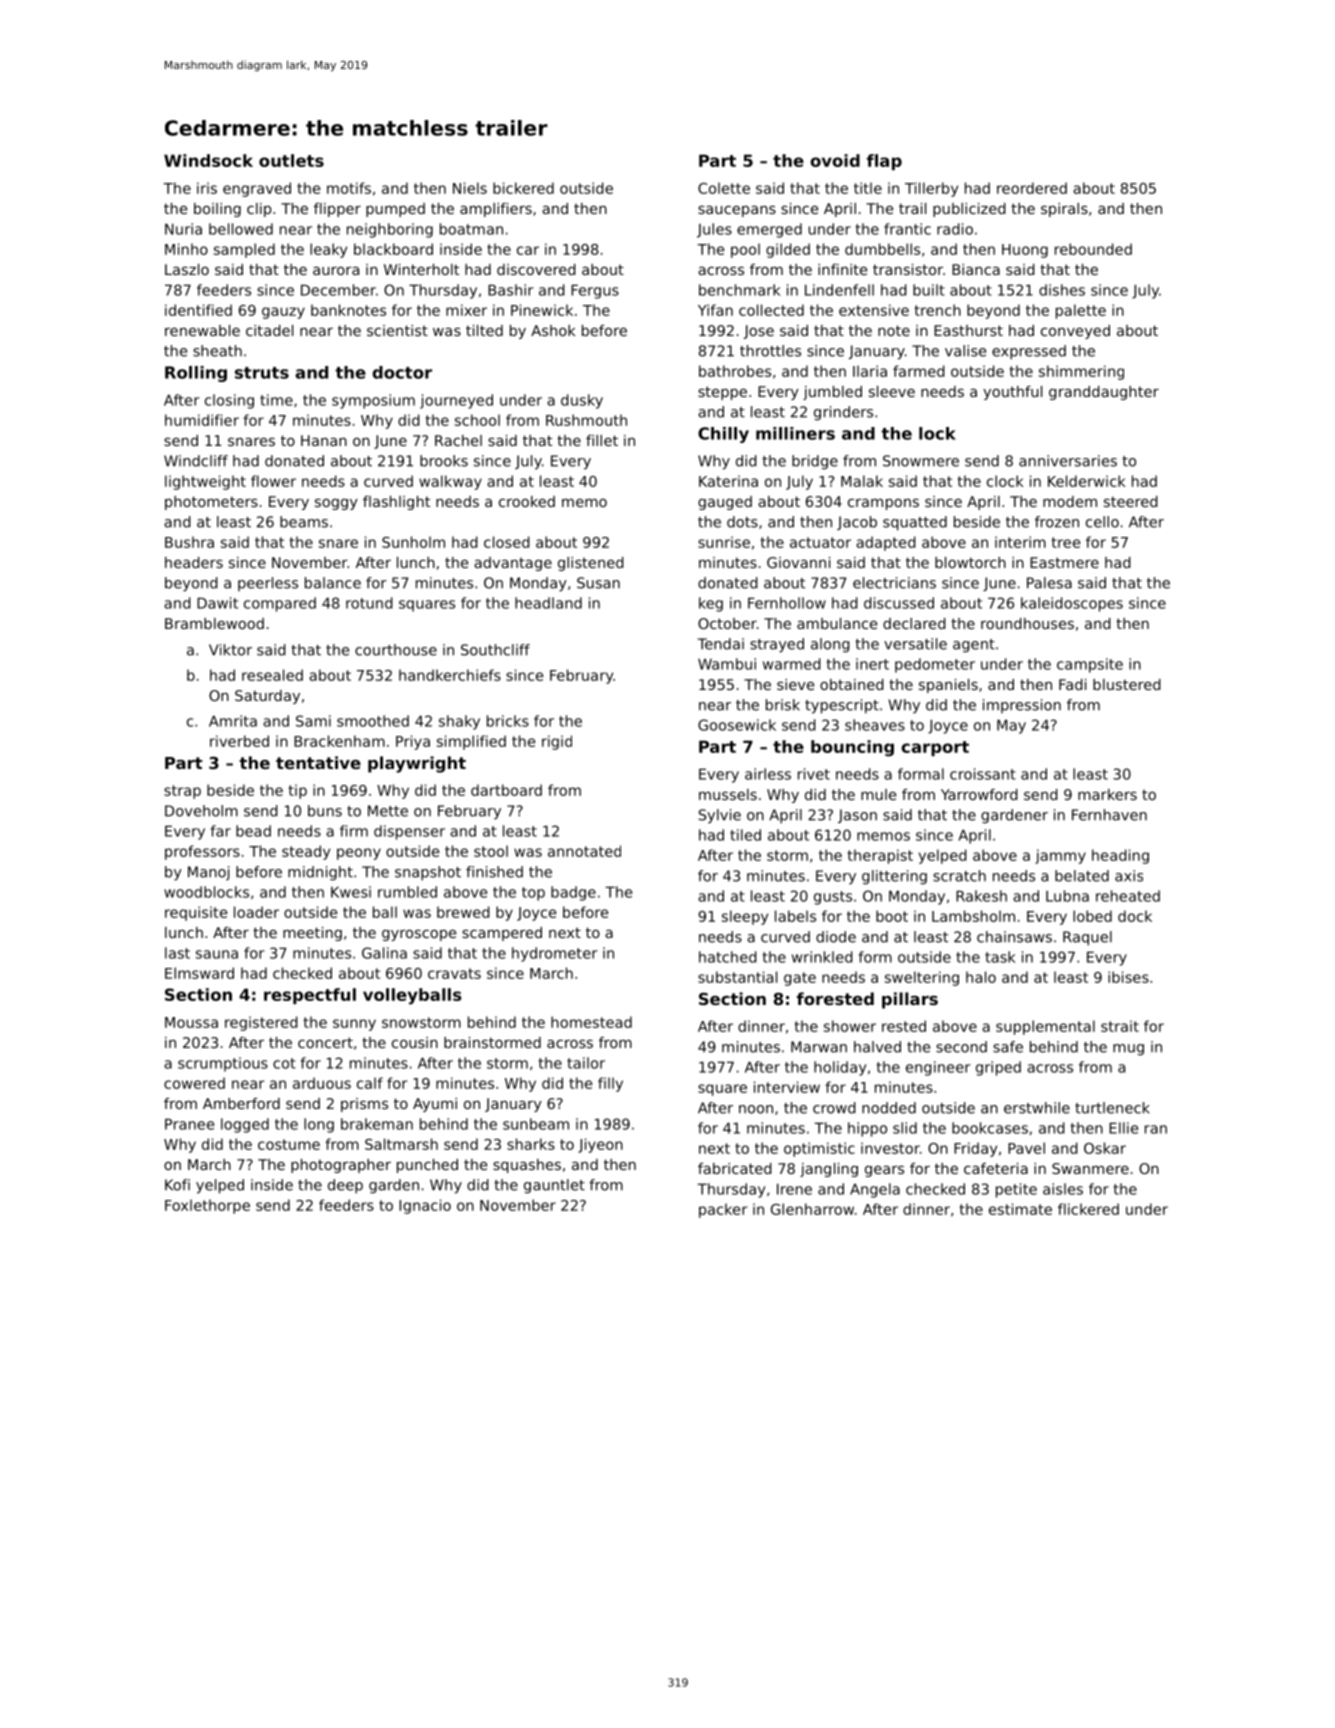  Describe the element at coordinates (745, 250) in the document. I see `pool` at that location.
